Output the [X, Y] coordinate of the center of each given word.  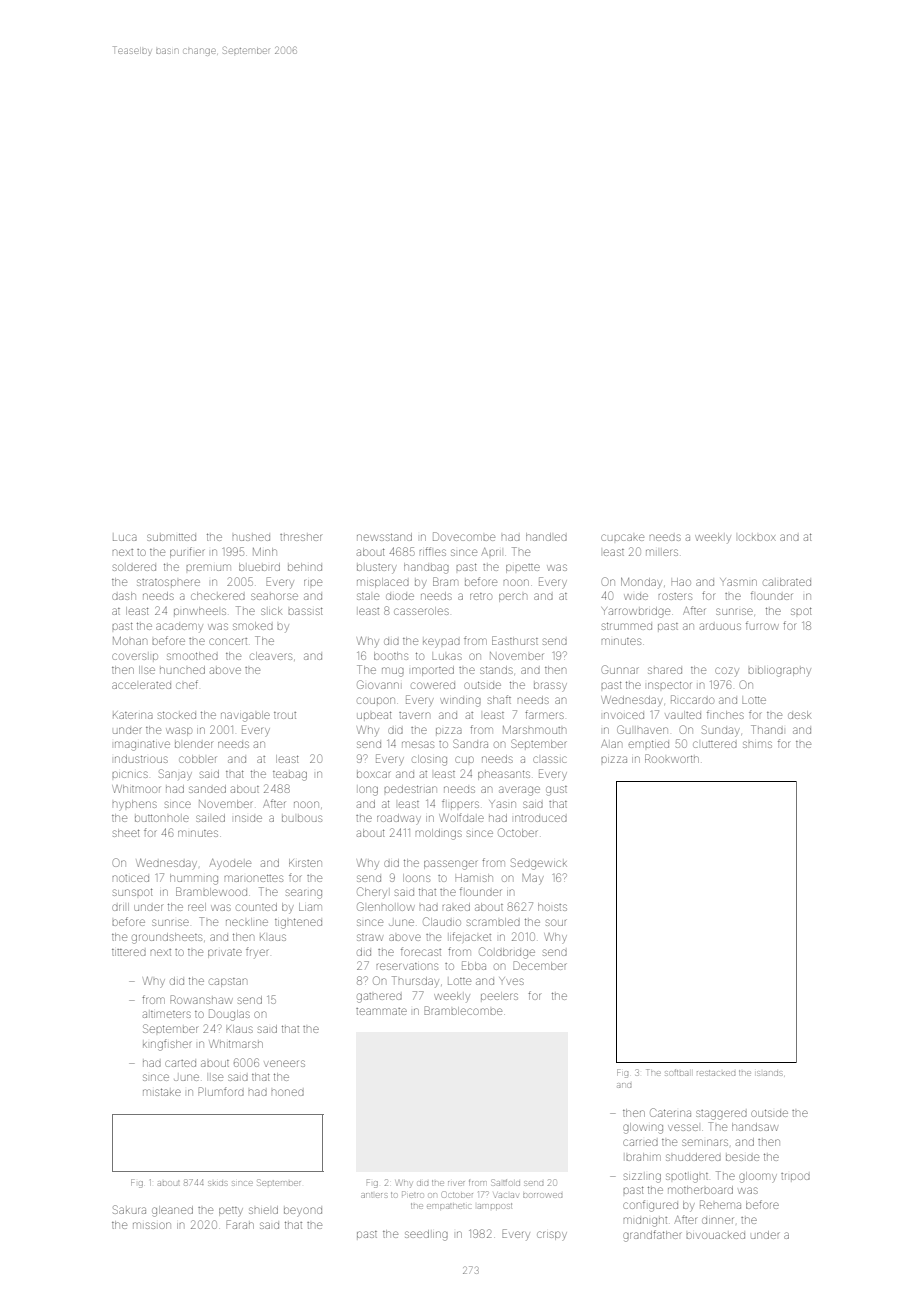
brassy [550, 686]
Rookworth [672, 758]
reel [197, 907]
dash [124, 596]
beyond [303, 1211]
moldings [439, 834]
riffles [433, 551]
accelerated [141, 685]
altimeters [167, 1014]
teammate [381, 1011]
